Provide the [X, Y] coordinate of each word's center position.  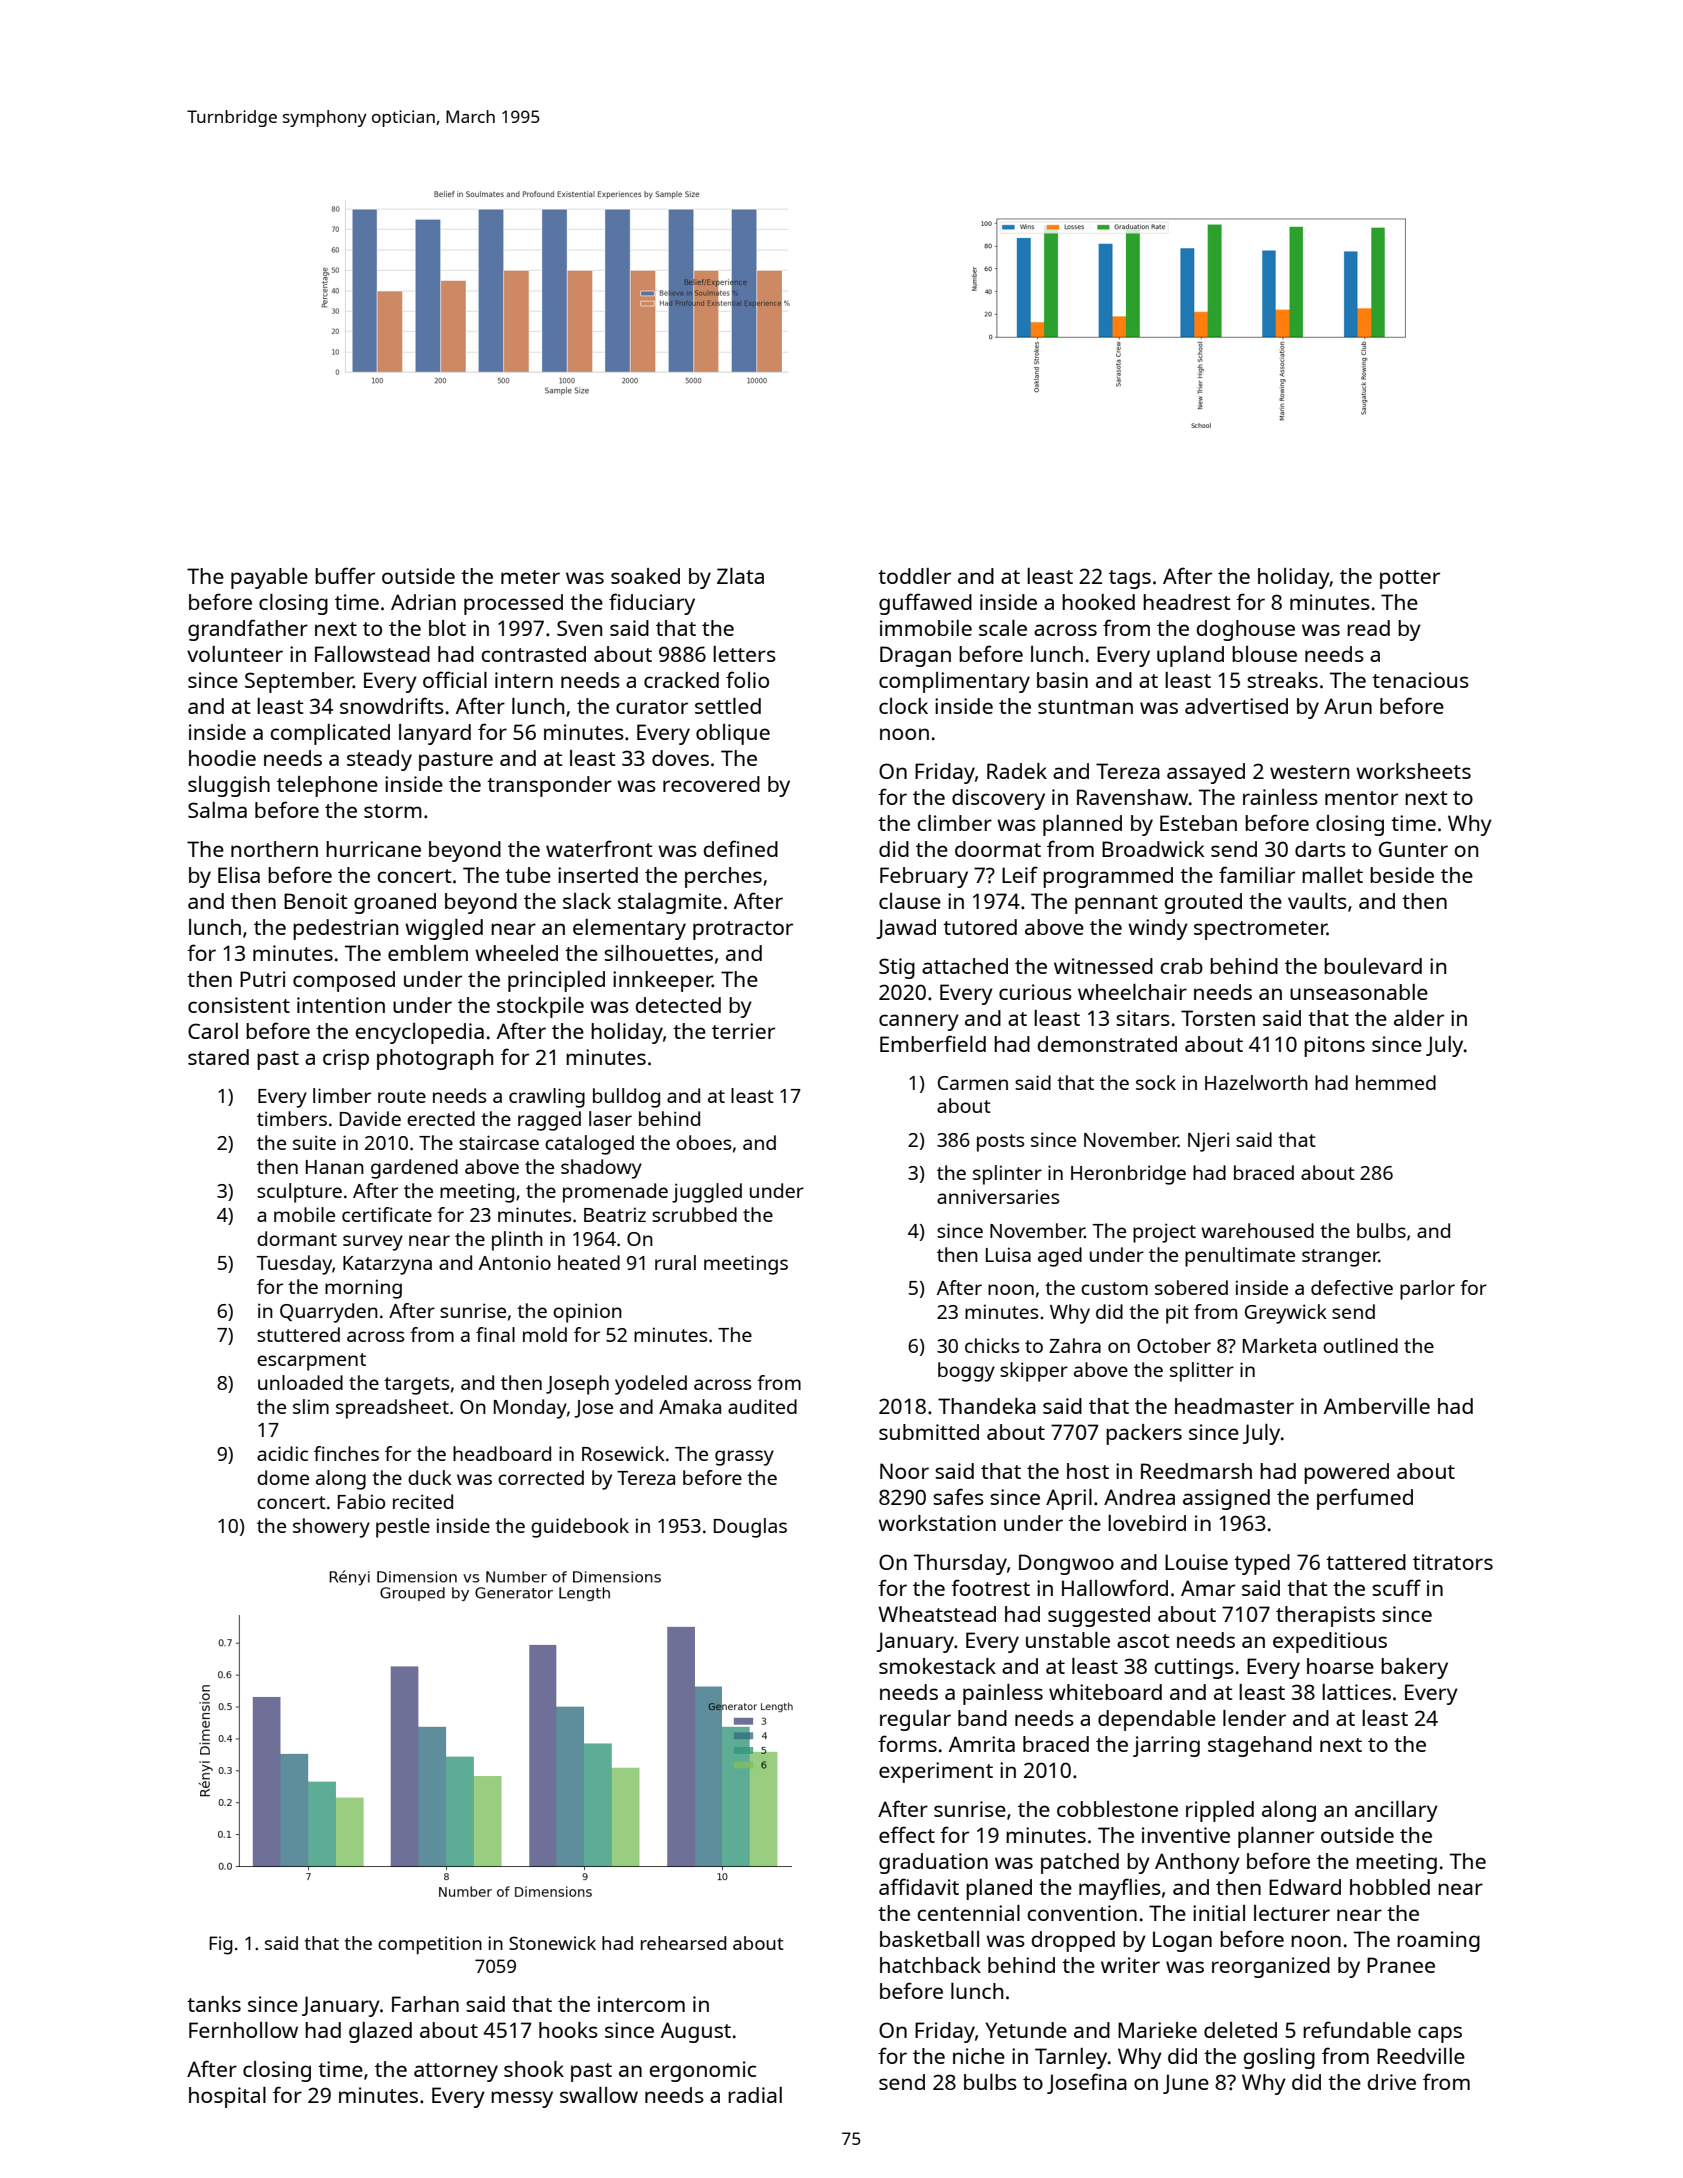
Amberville [1377, 1406]
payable [269, 578]
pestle [403, 1528]
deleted [1240, 2030]
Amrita [982, 1744]
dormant [297, 1238]
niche [979, 2056]
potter [1410, 579]
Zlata [740, 576]
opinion [587, 1313]
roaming [1438, 1941]
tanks [214, 2004]
